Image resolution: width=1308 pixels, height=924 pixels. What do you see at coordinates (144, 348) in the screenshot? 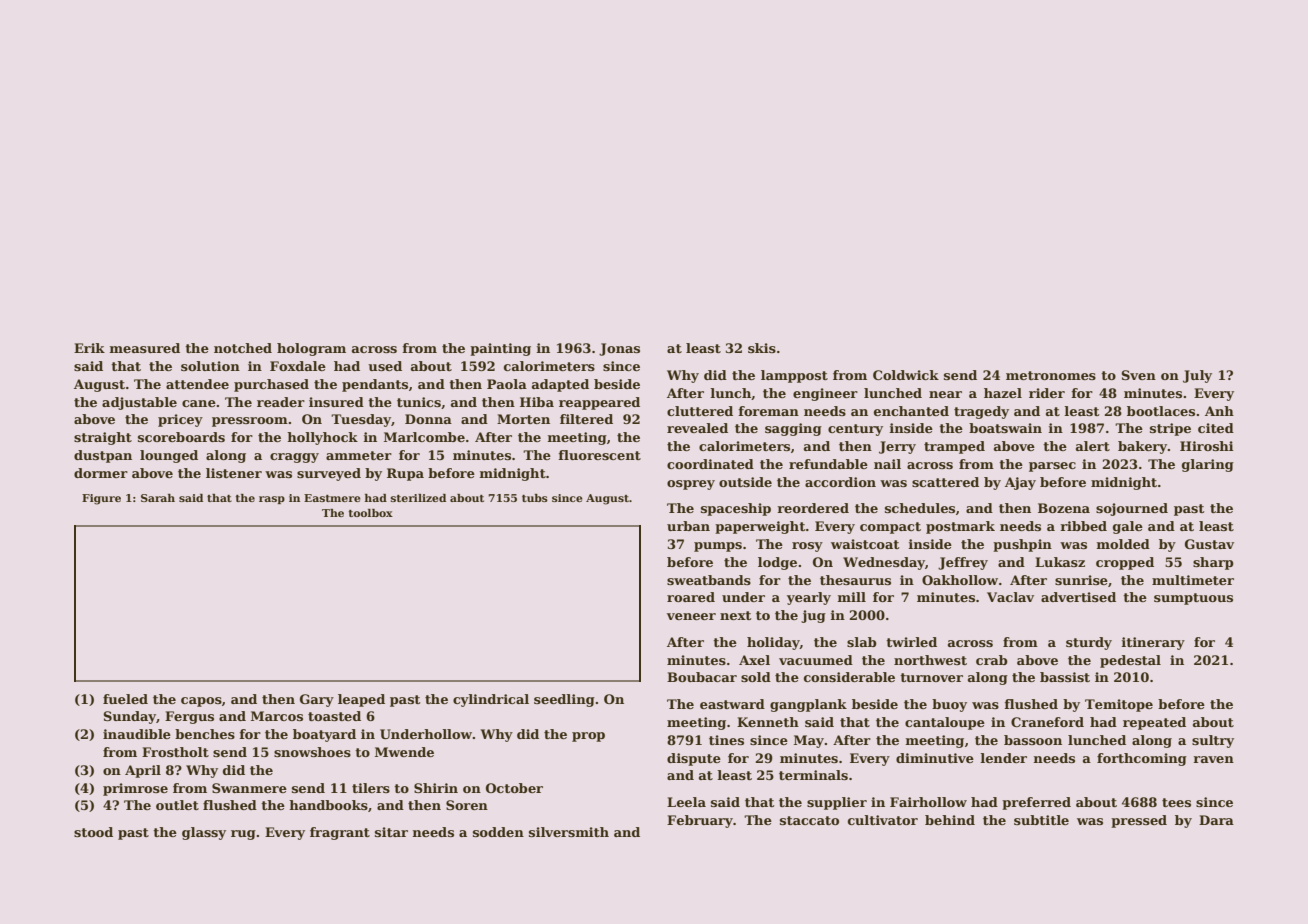
I see `measured` at bounding box center [144, 348].
